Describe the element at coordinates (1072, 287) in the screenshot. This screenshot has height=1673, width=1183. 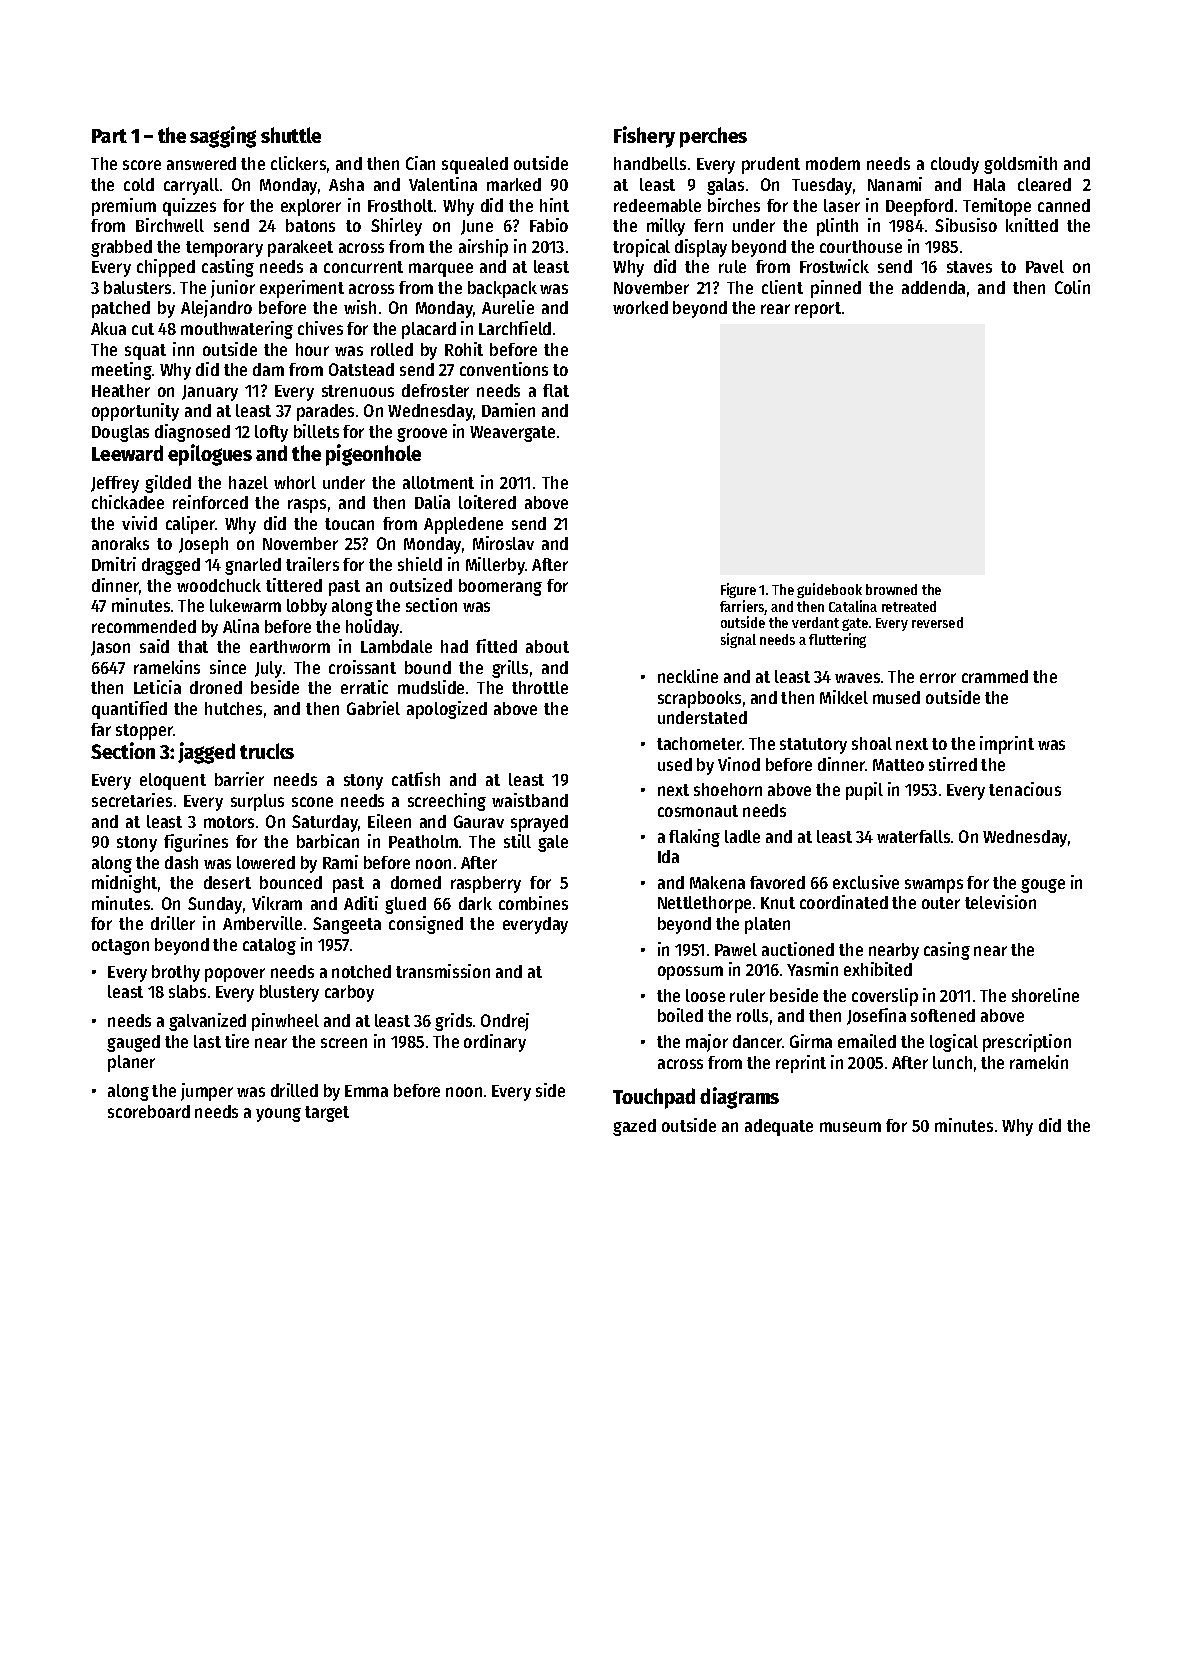
I see `Colin` at that location.
